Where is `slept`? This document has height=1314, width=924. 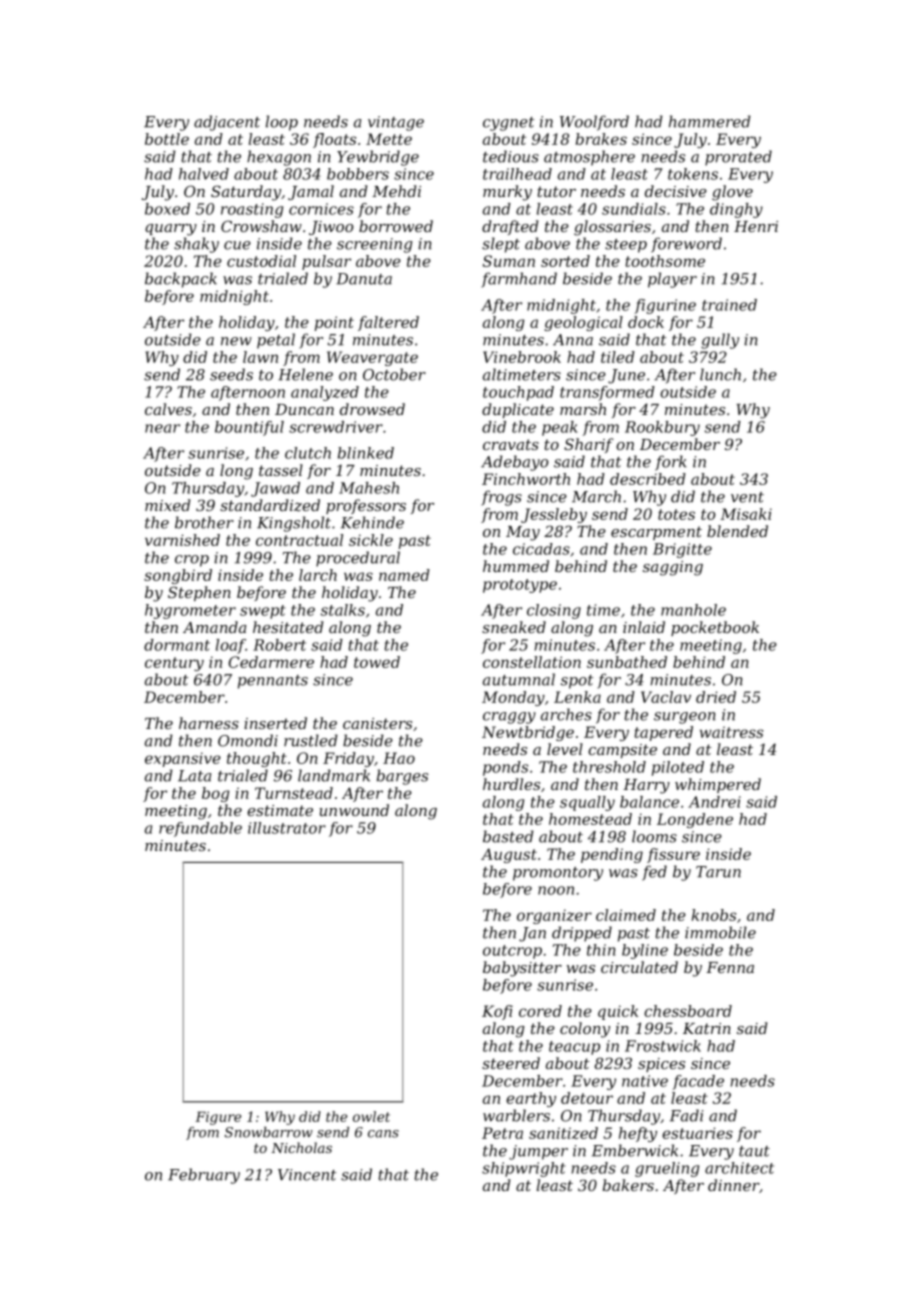
slept is located at coordinates (501, 245).
